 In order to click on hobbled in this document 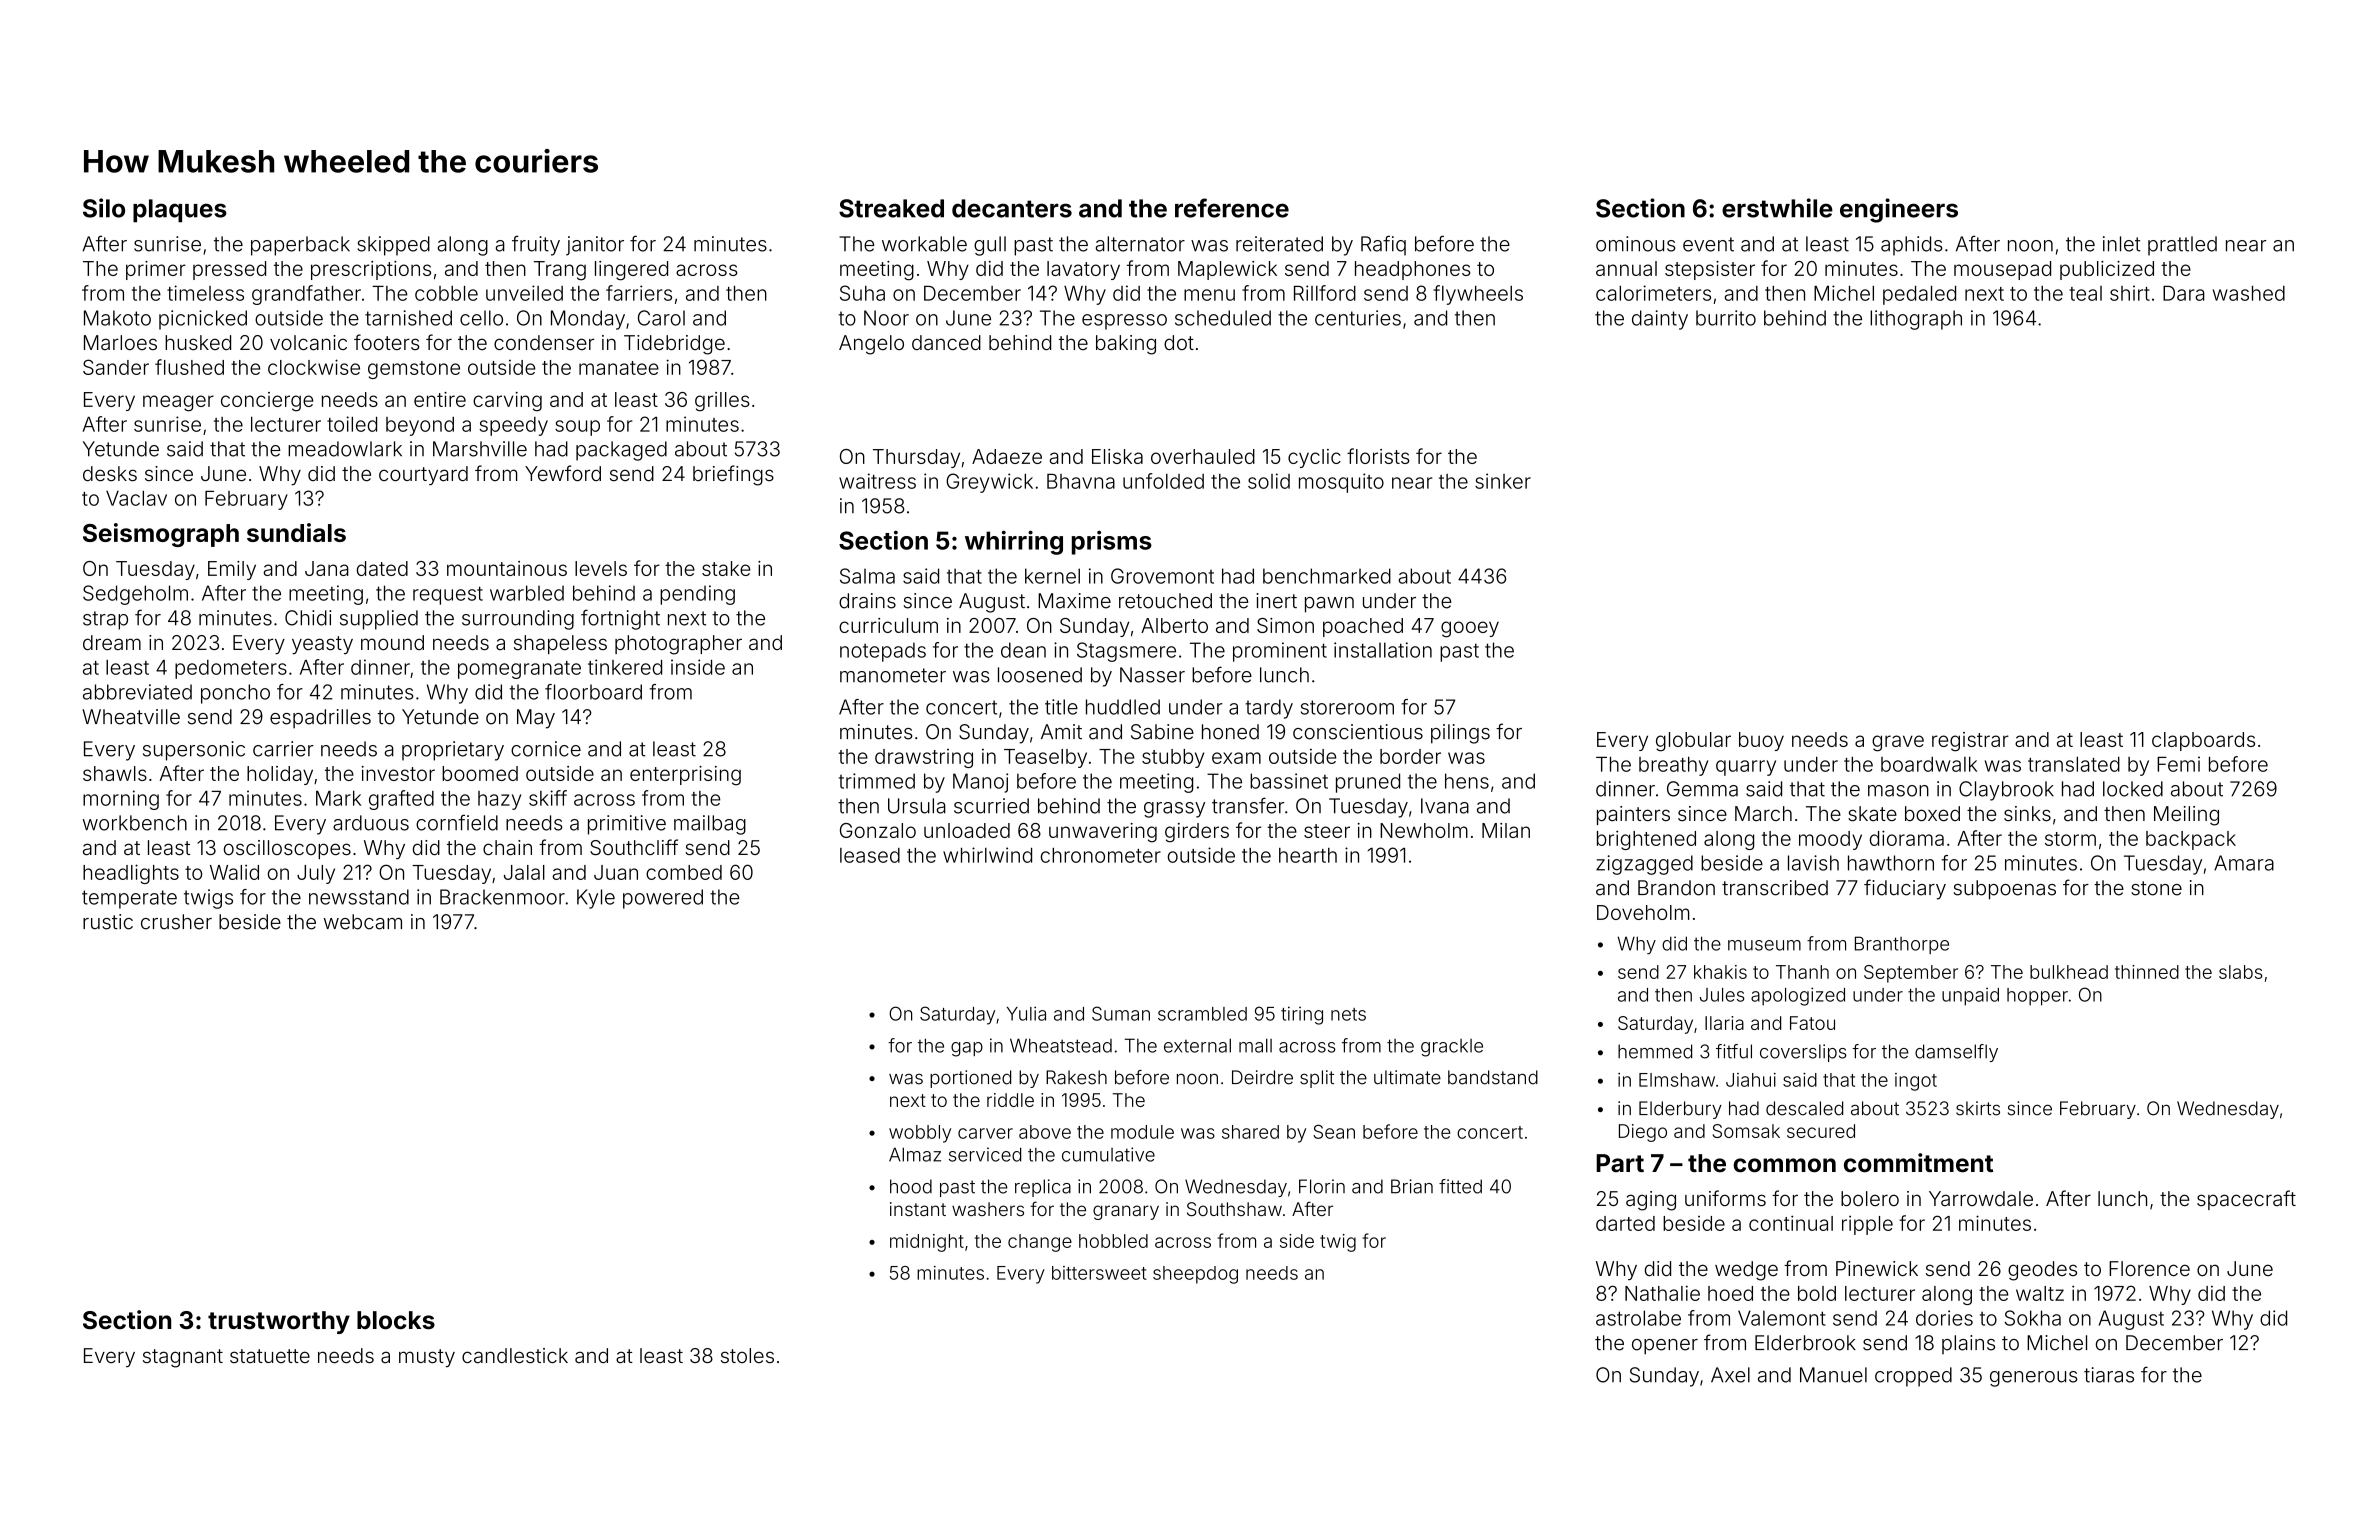, I will do `click(1113, 1241)`.
